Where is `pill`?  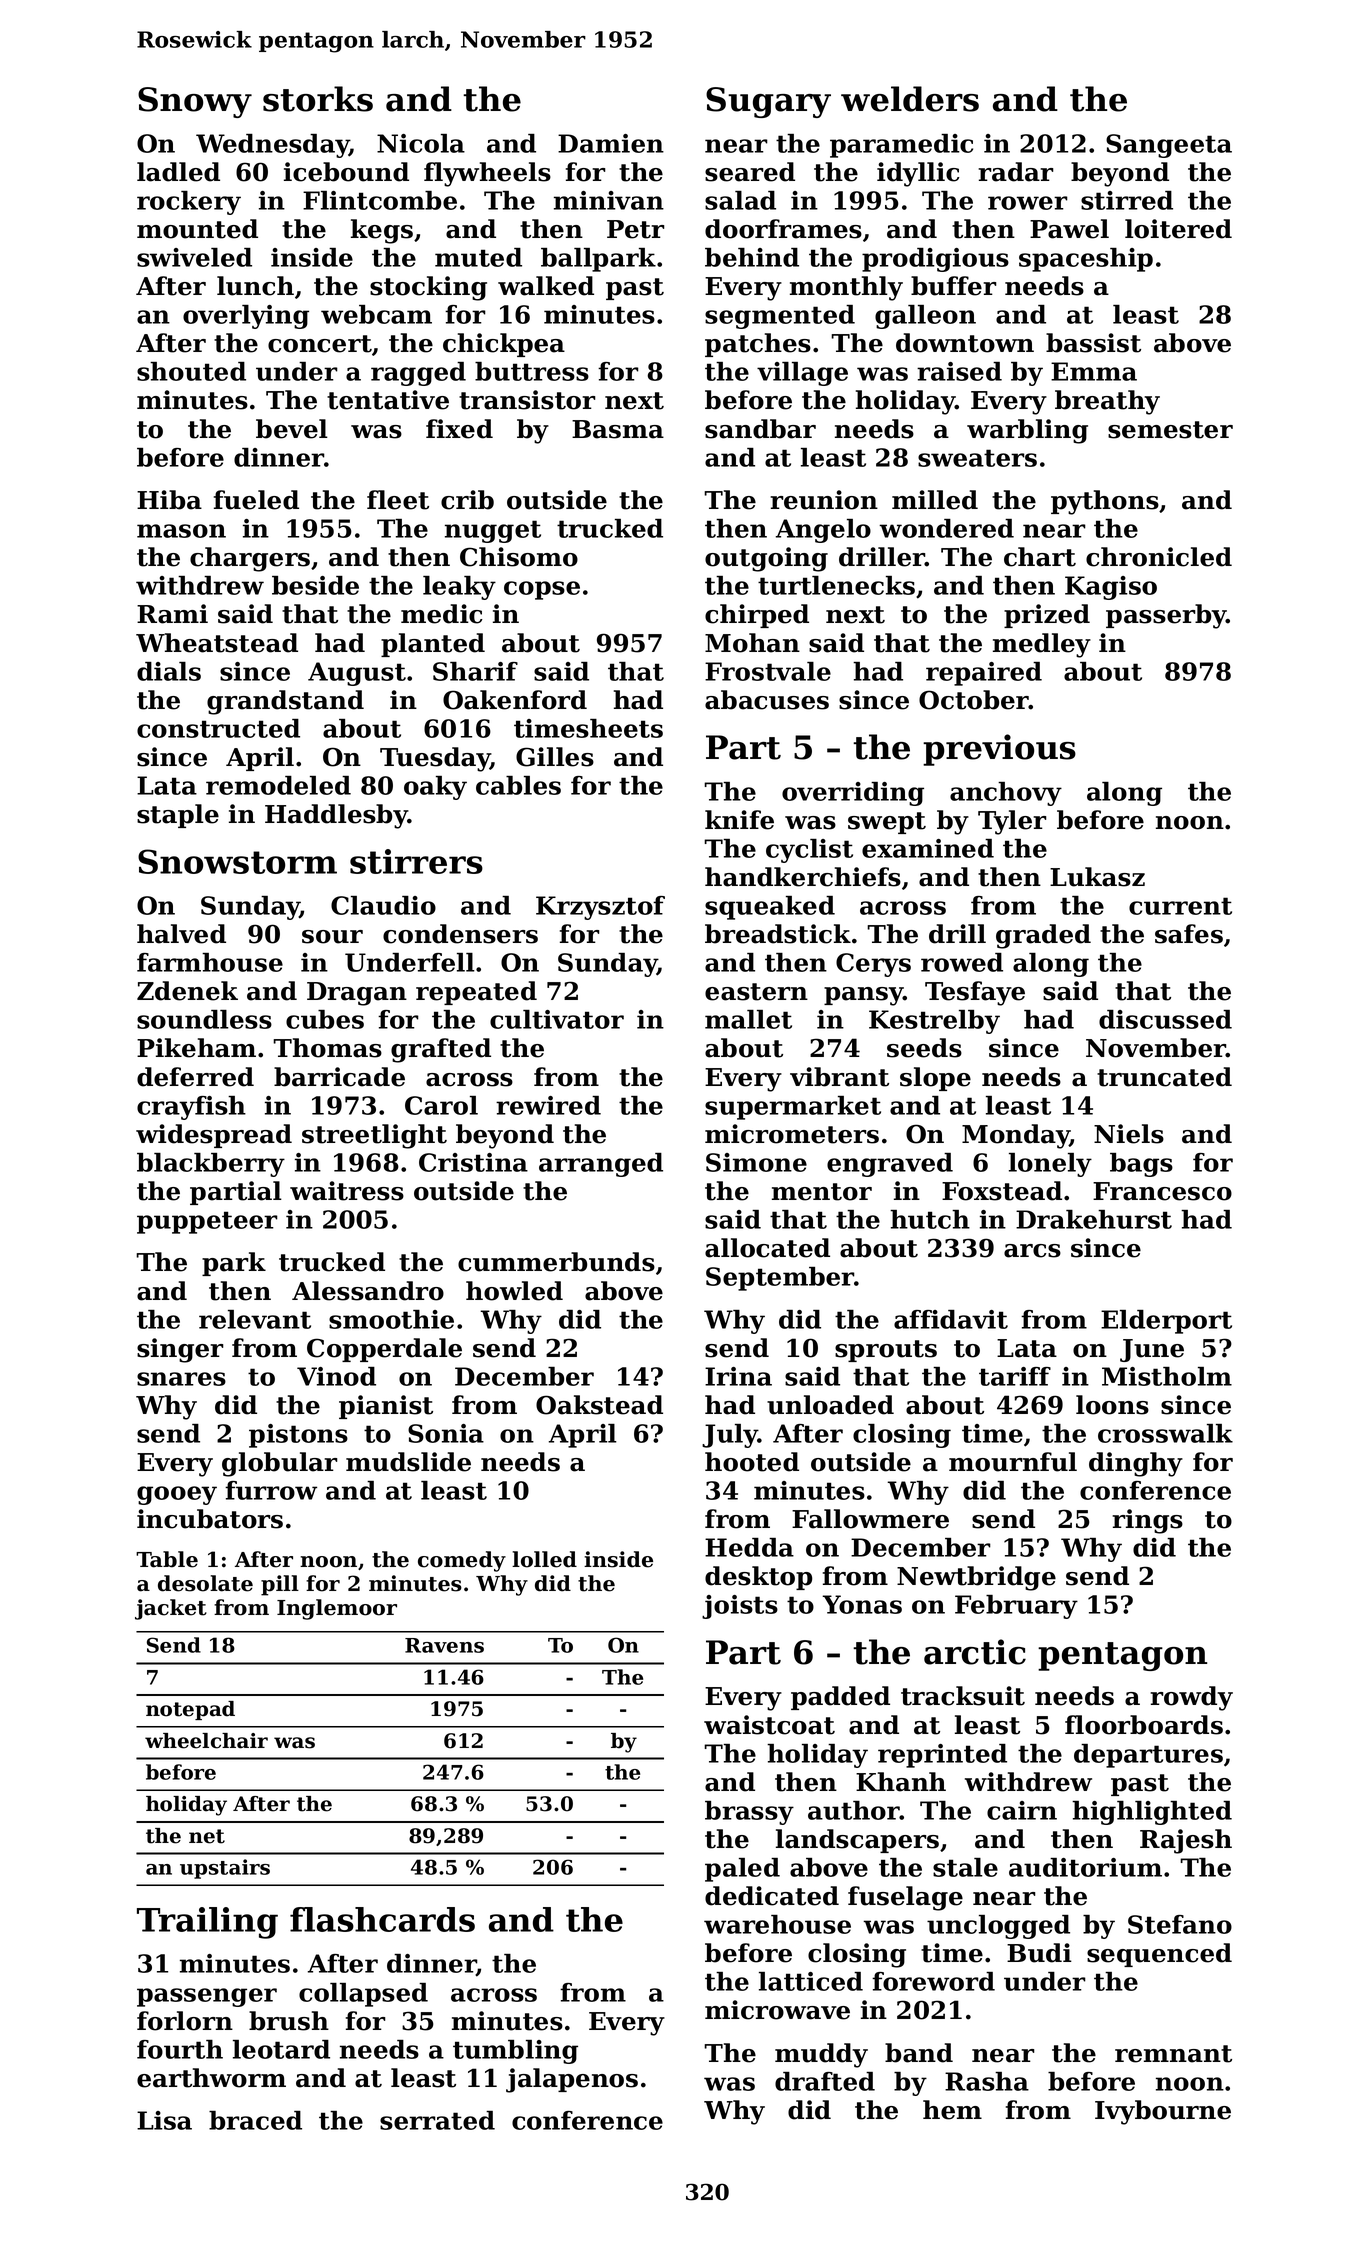 pill is located at coordinates (280, 1585).
